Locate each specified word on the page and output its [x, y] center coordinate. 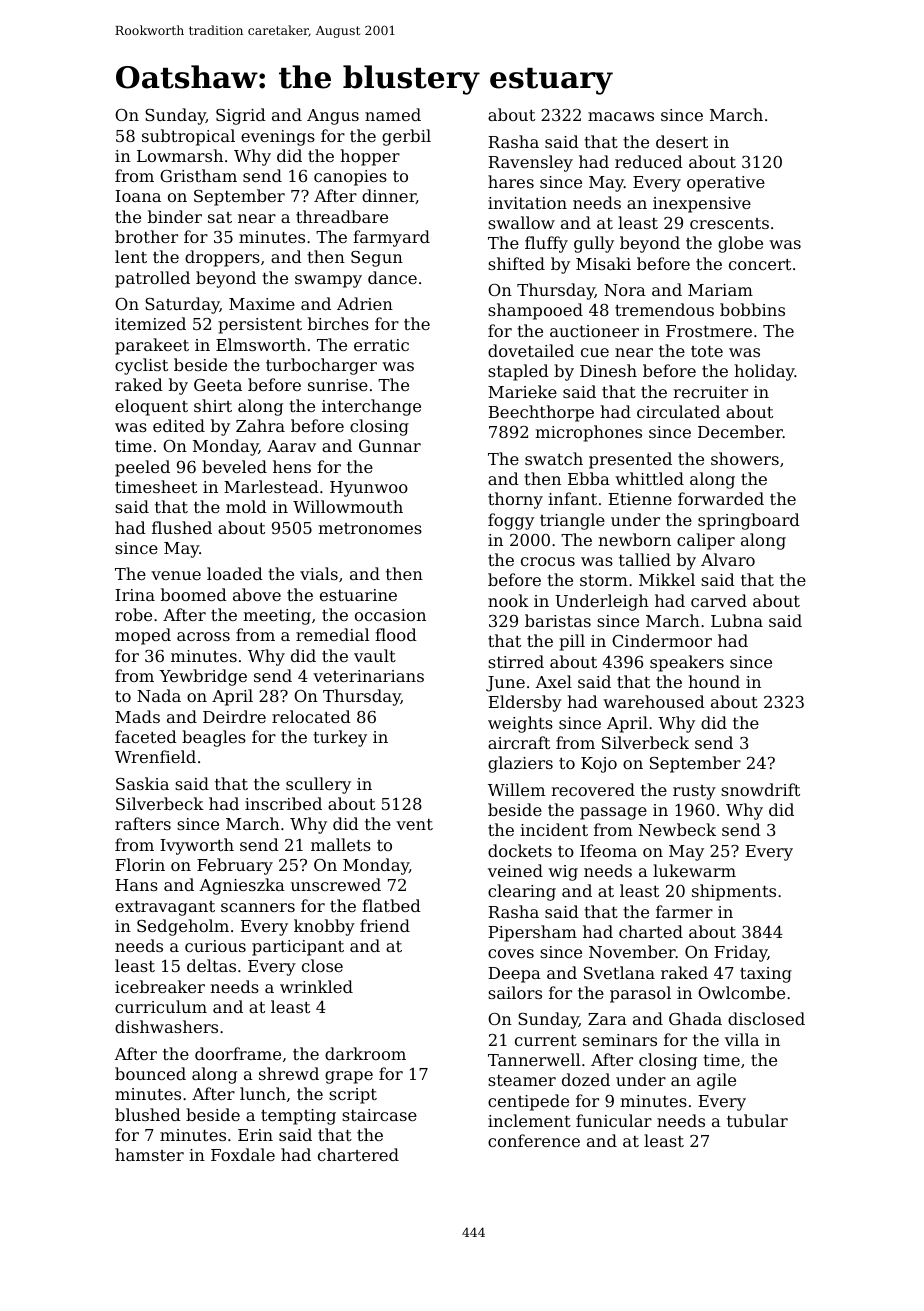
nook [508, 600]
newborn [634, 539]
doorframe [238, 1053]
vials [319, 573]
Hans [136, 885]
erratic [381, 345]
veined [515, 870]
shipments [734, 892]
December [740, 431]
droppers [222, 258]
